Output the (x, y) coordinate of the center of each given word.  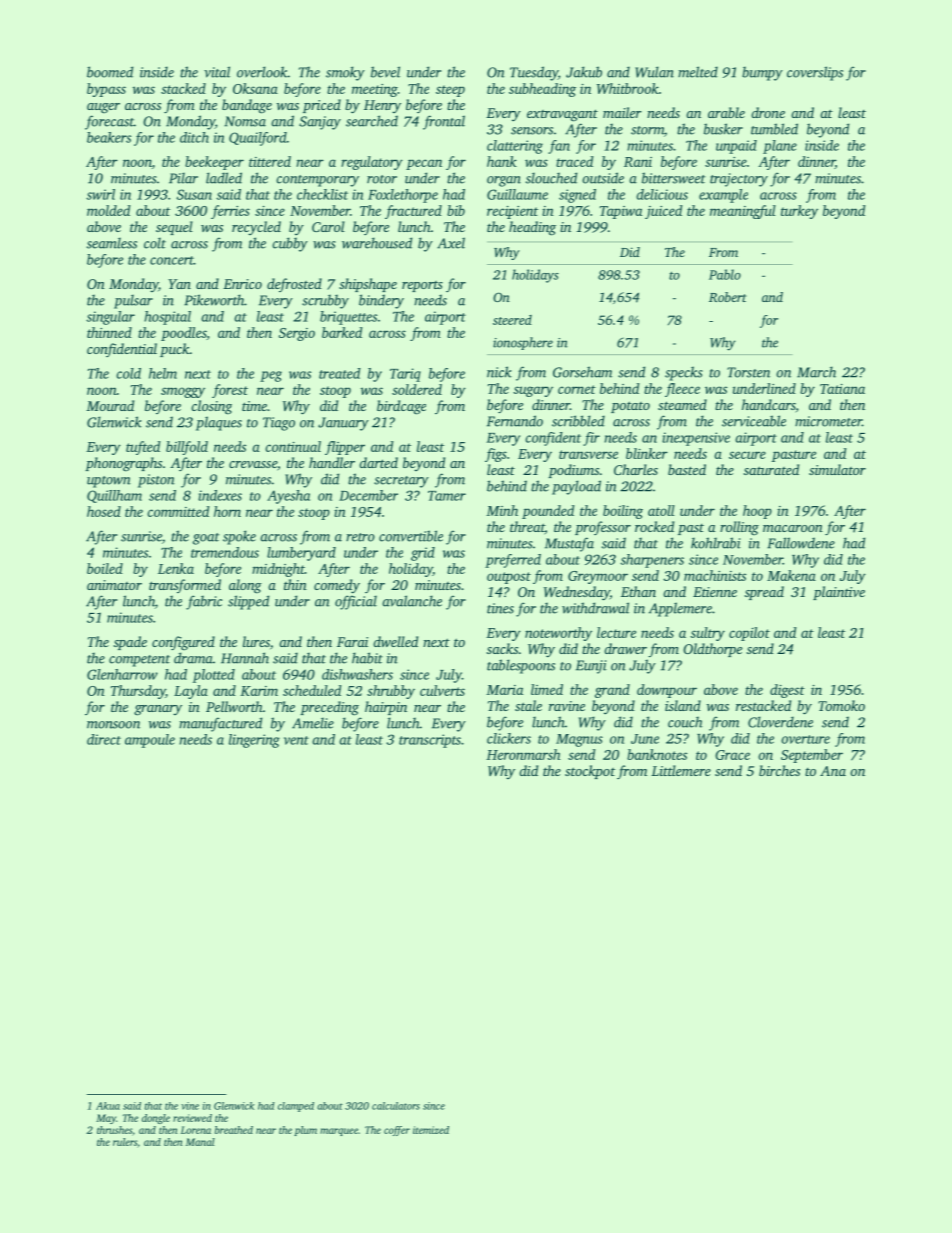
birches (779, 770)
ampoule (150, 741)
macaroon (793, 528)
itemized (431, 1130)
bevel (385, 72)
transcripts (430, 741)
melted (698, 72)
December (368, 495)
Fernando (515, 421)
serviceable (754, 421)
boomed (110, 72)
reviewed (192, 1118)
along (245, 586)
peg (271, 376)
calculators (396, 1106)
